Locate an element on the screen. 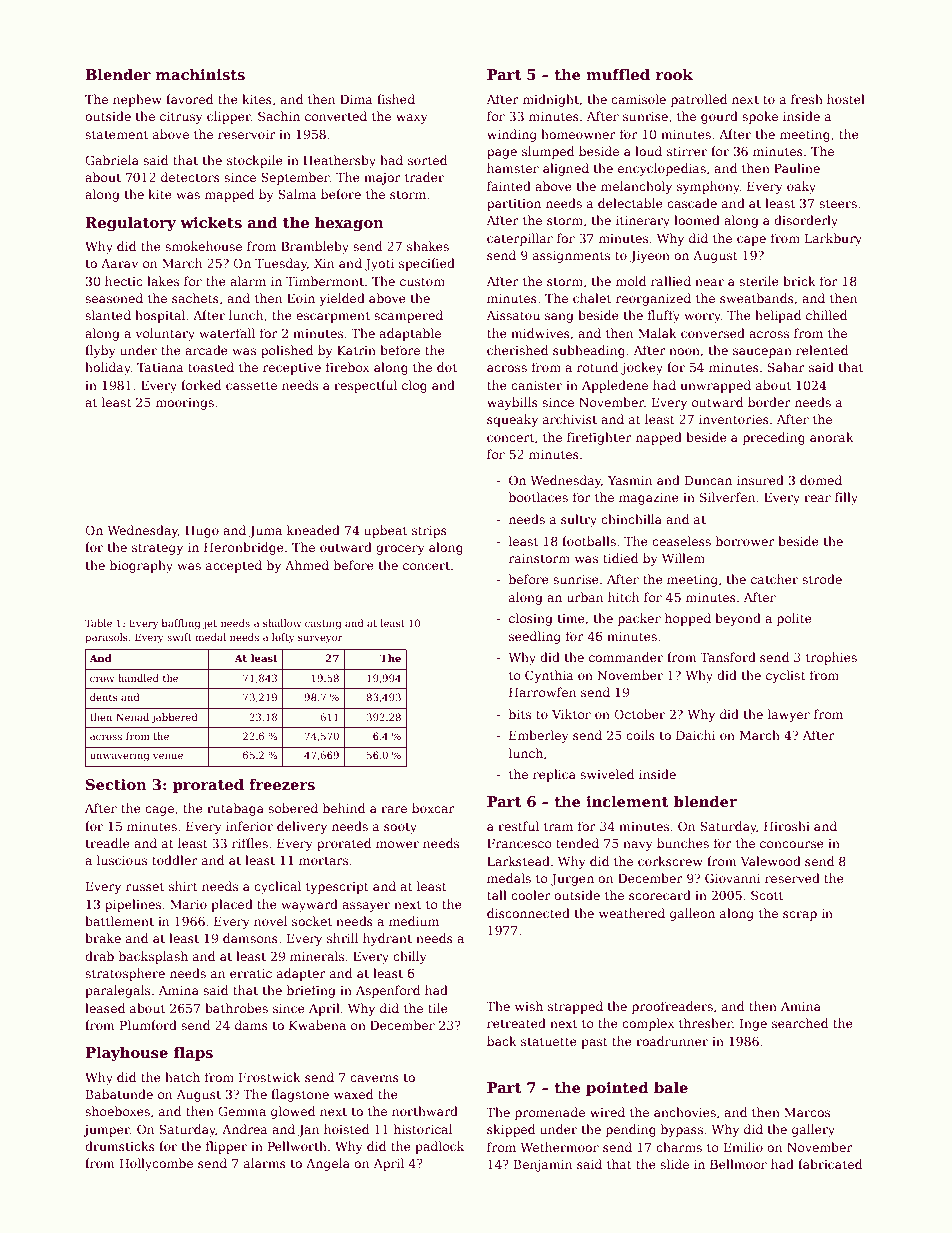 The image size is (952, 1233). mower is located at coordinates (397, 844).
